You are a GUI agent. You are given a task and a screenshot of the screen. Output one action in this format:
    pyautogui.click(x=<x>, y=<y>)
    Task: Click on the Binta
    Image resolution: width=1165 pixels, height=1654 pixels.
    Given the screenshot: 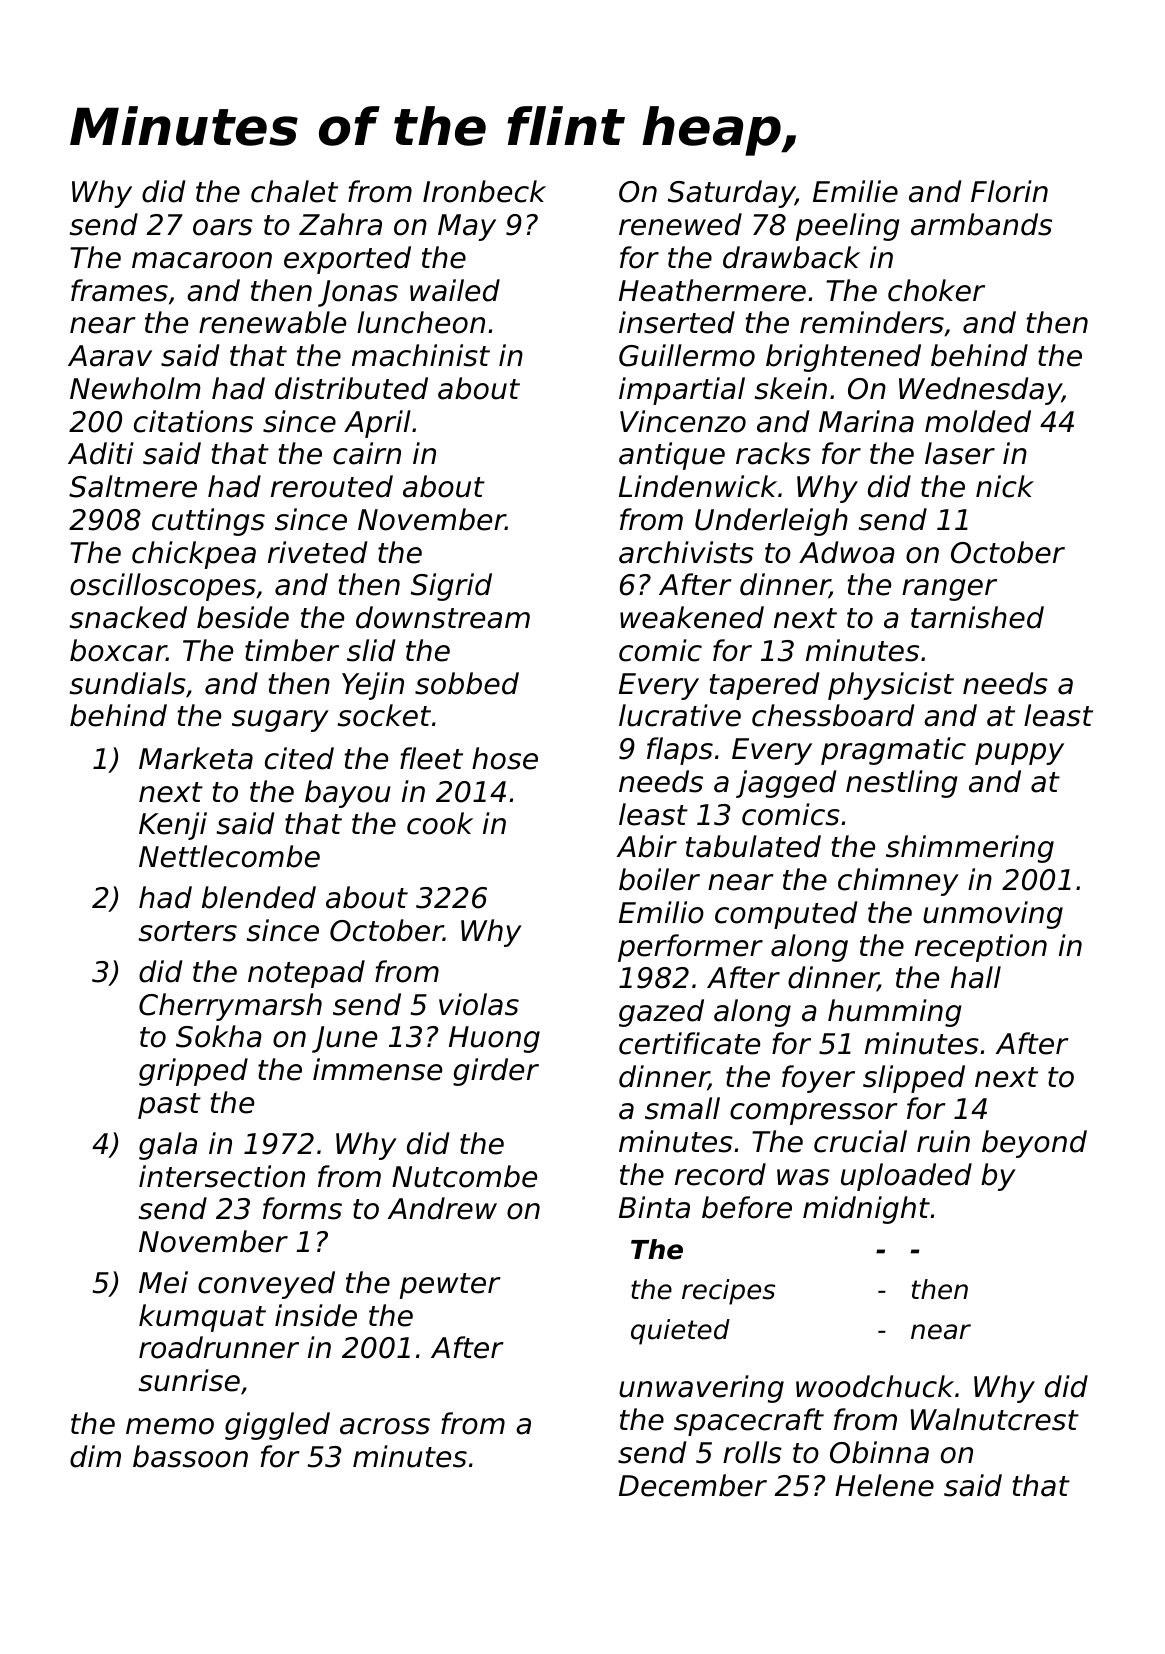 What is the action you would take?
    pyautogui.click(x=654, y=1207)
